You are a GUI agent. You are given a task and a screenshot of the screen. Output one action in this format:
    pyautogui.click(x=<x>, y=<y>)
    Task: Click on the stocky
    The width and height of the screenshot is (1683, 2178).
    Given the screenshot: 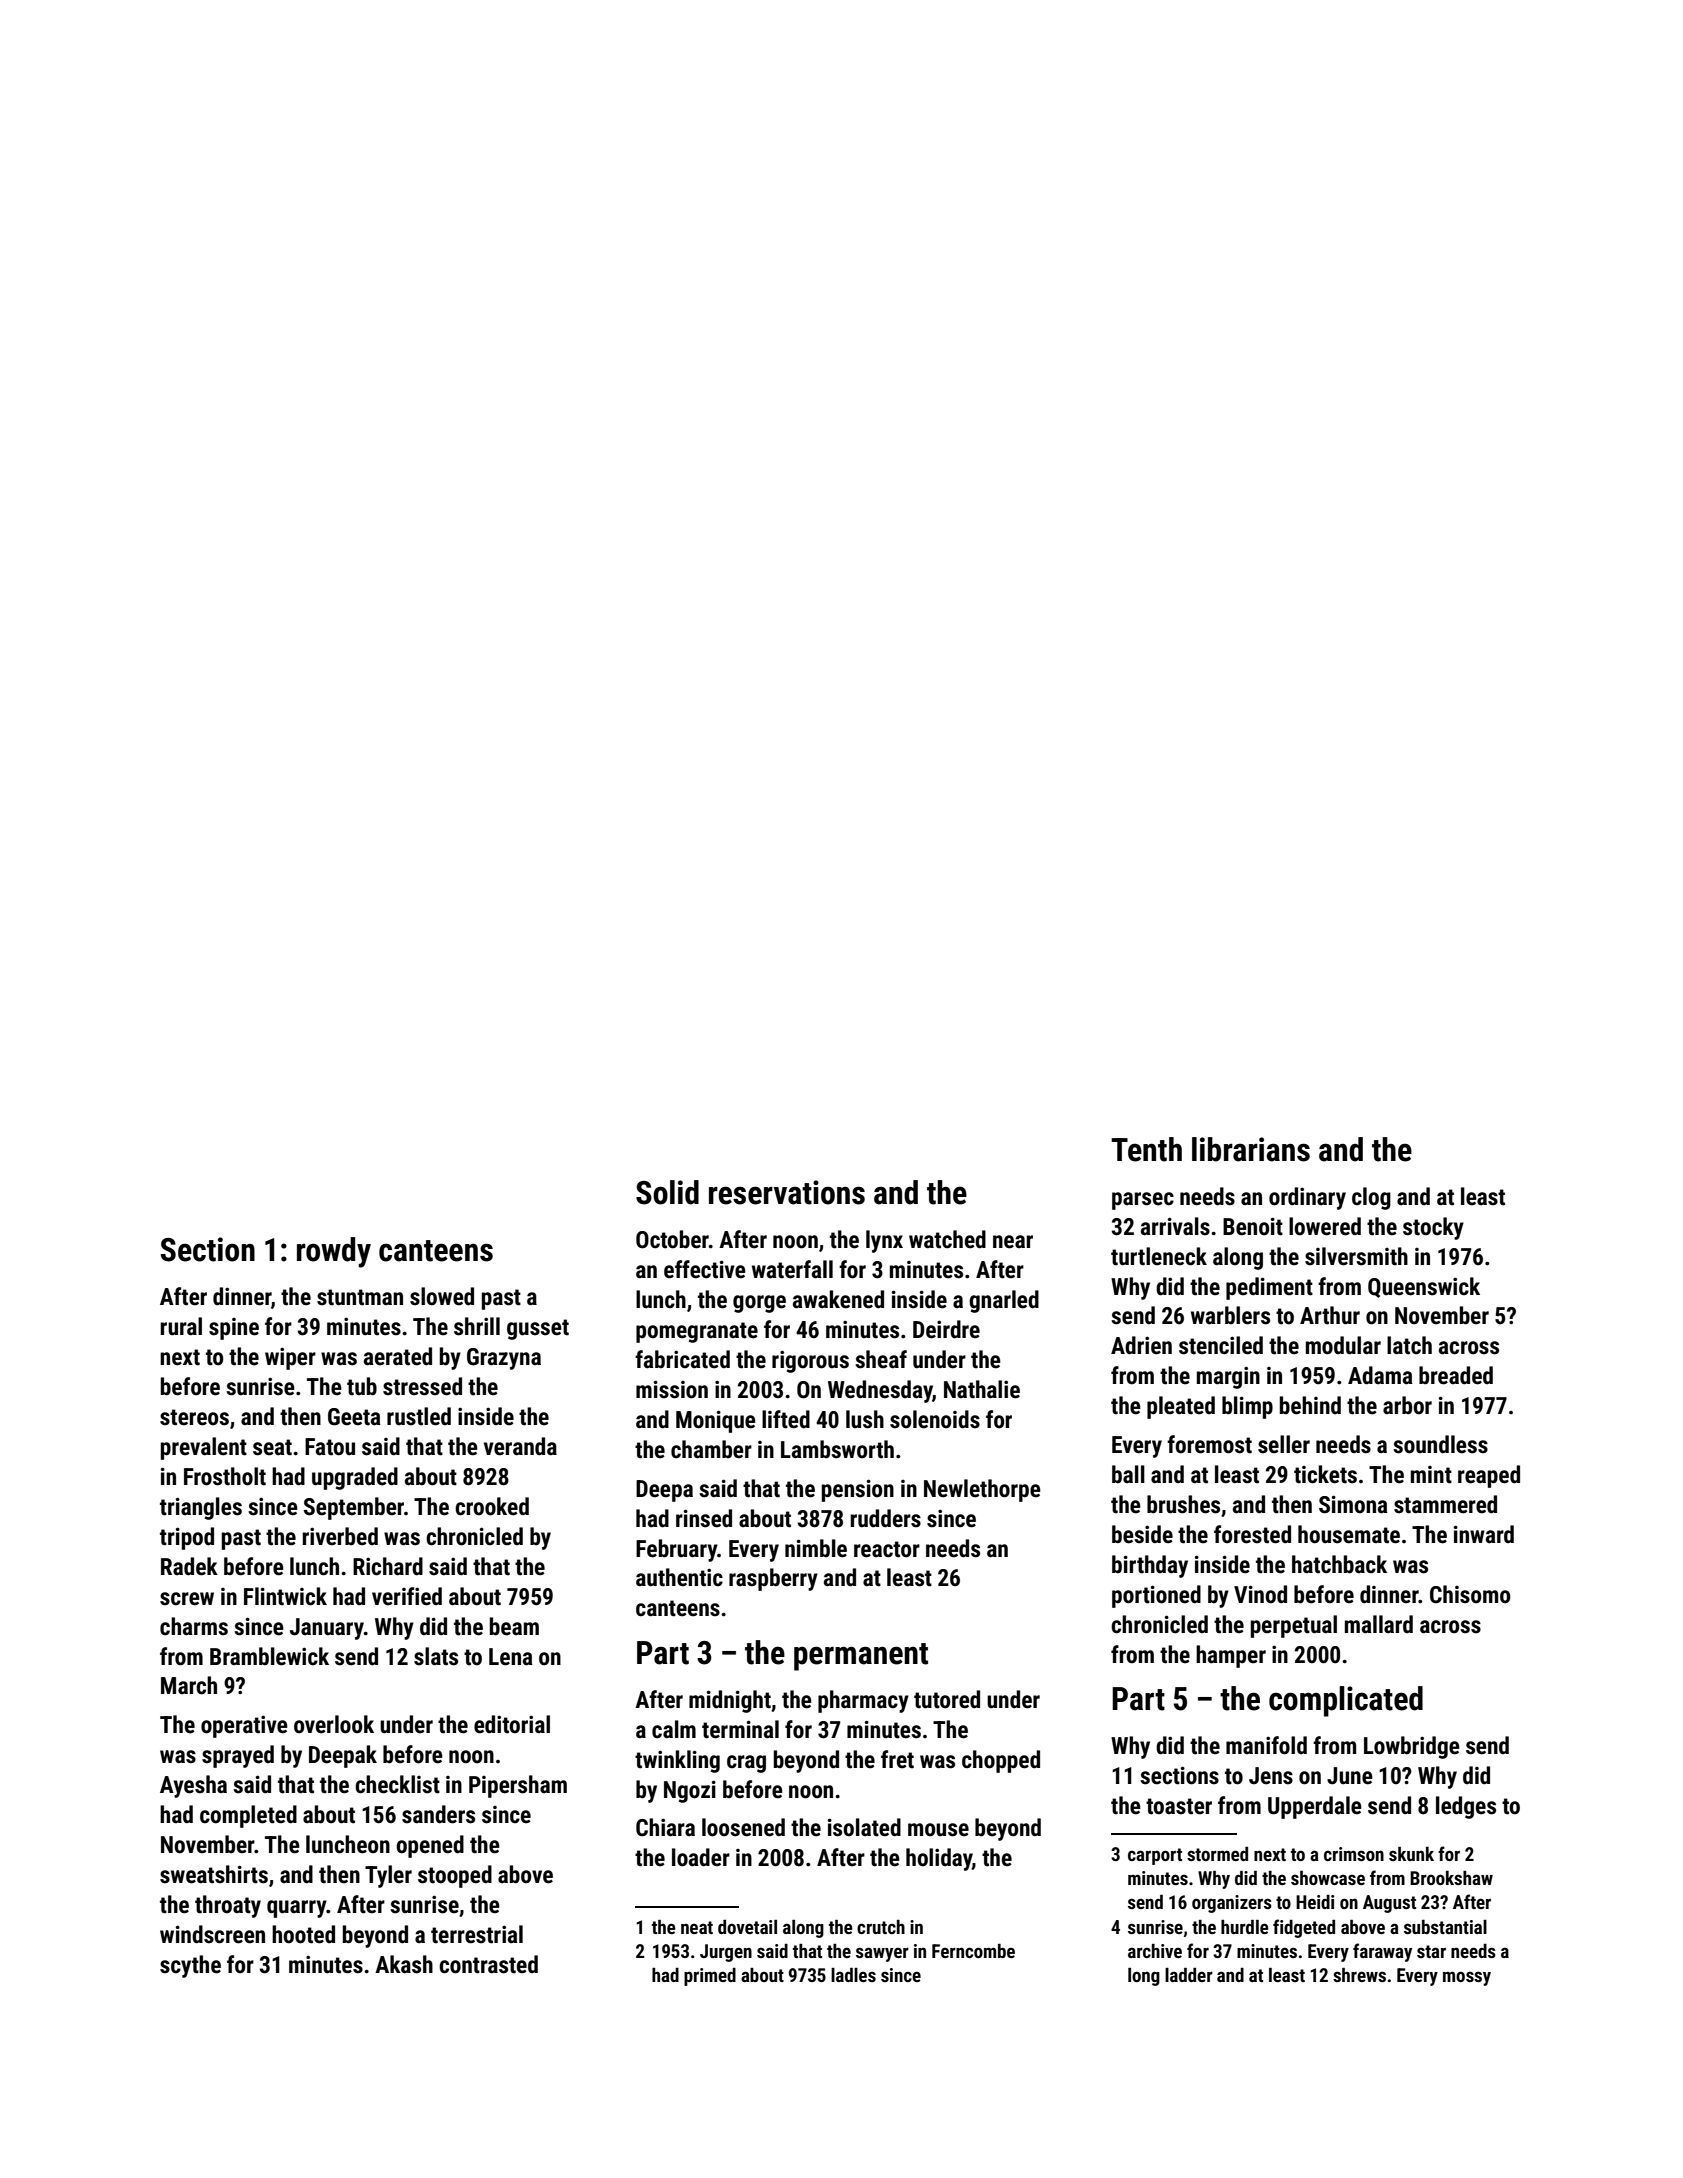 What is the action you would take?
    pyautogui.click(x=1433, y=1228)
